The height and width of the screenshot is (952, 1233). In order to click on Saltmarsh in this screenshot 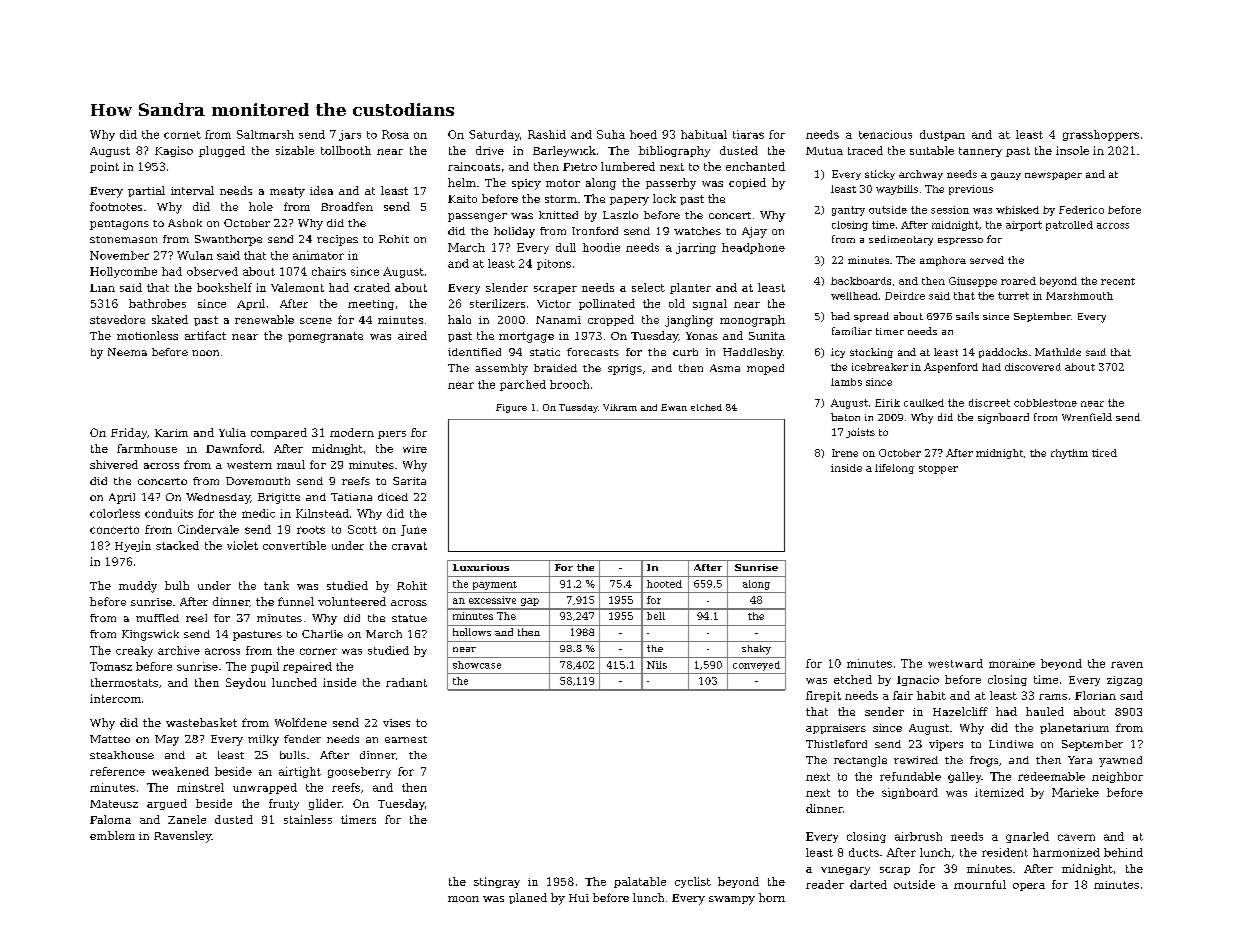, I will do `click(265, 134)`.
